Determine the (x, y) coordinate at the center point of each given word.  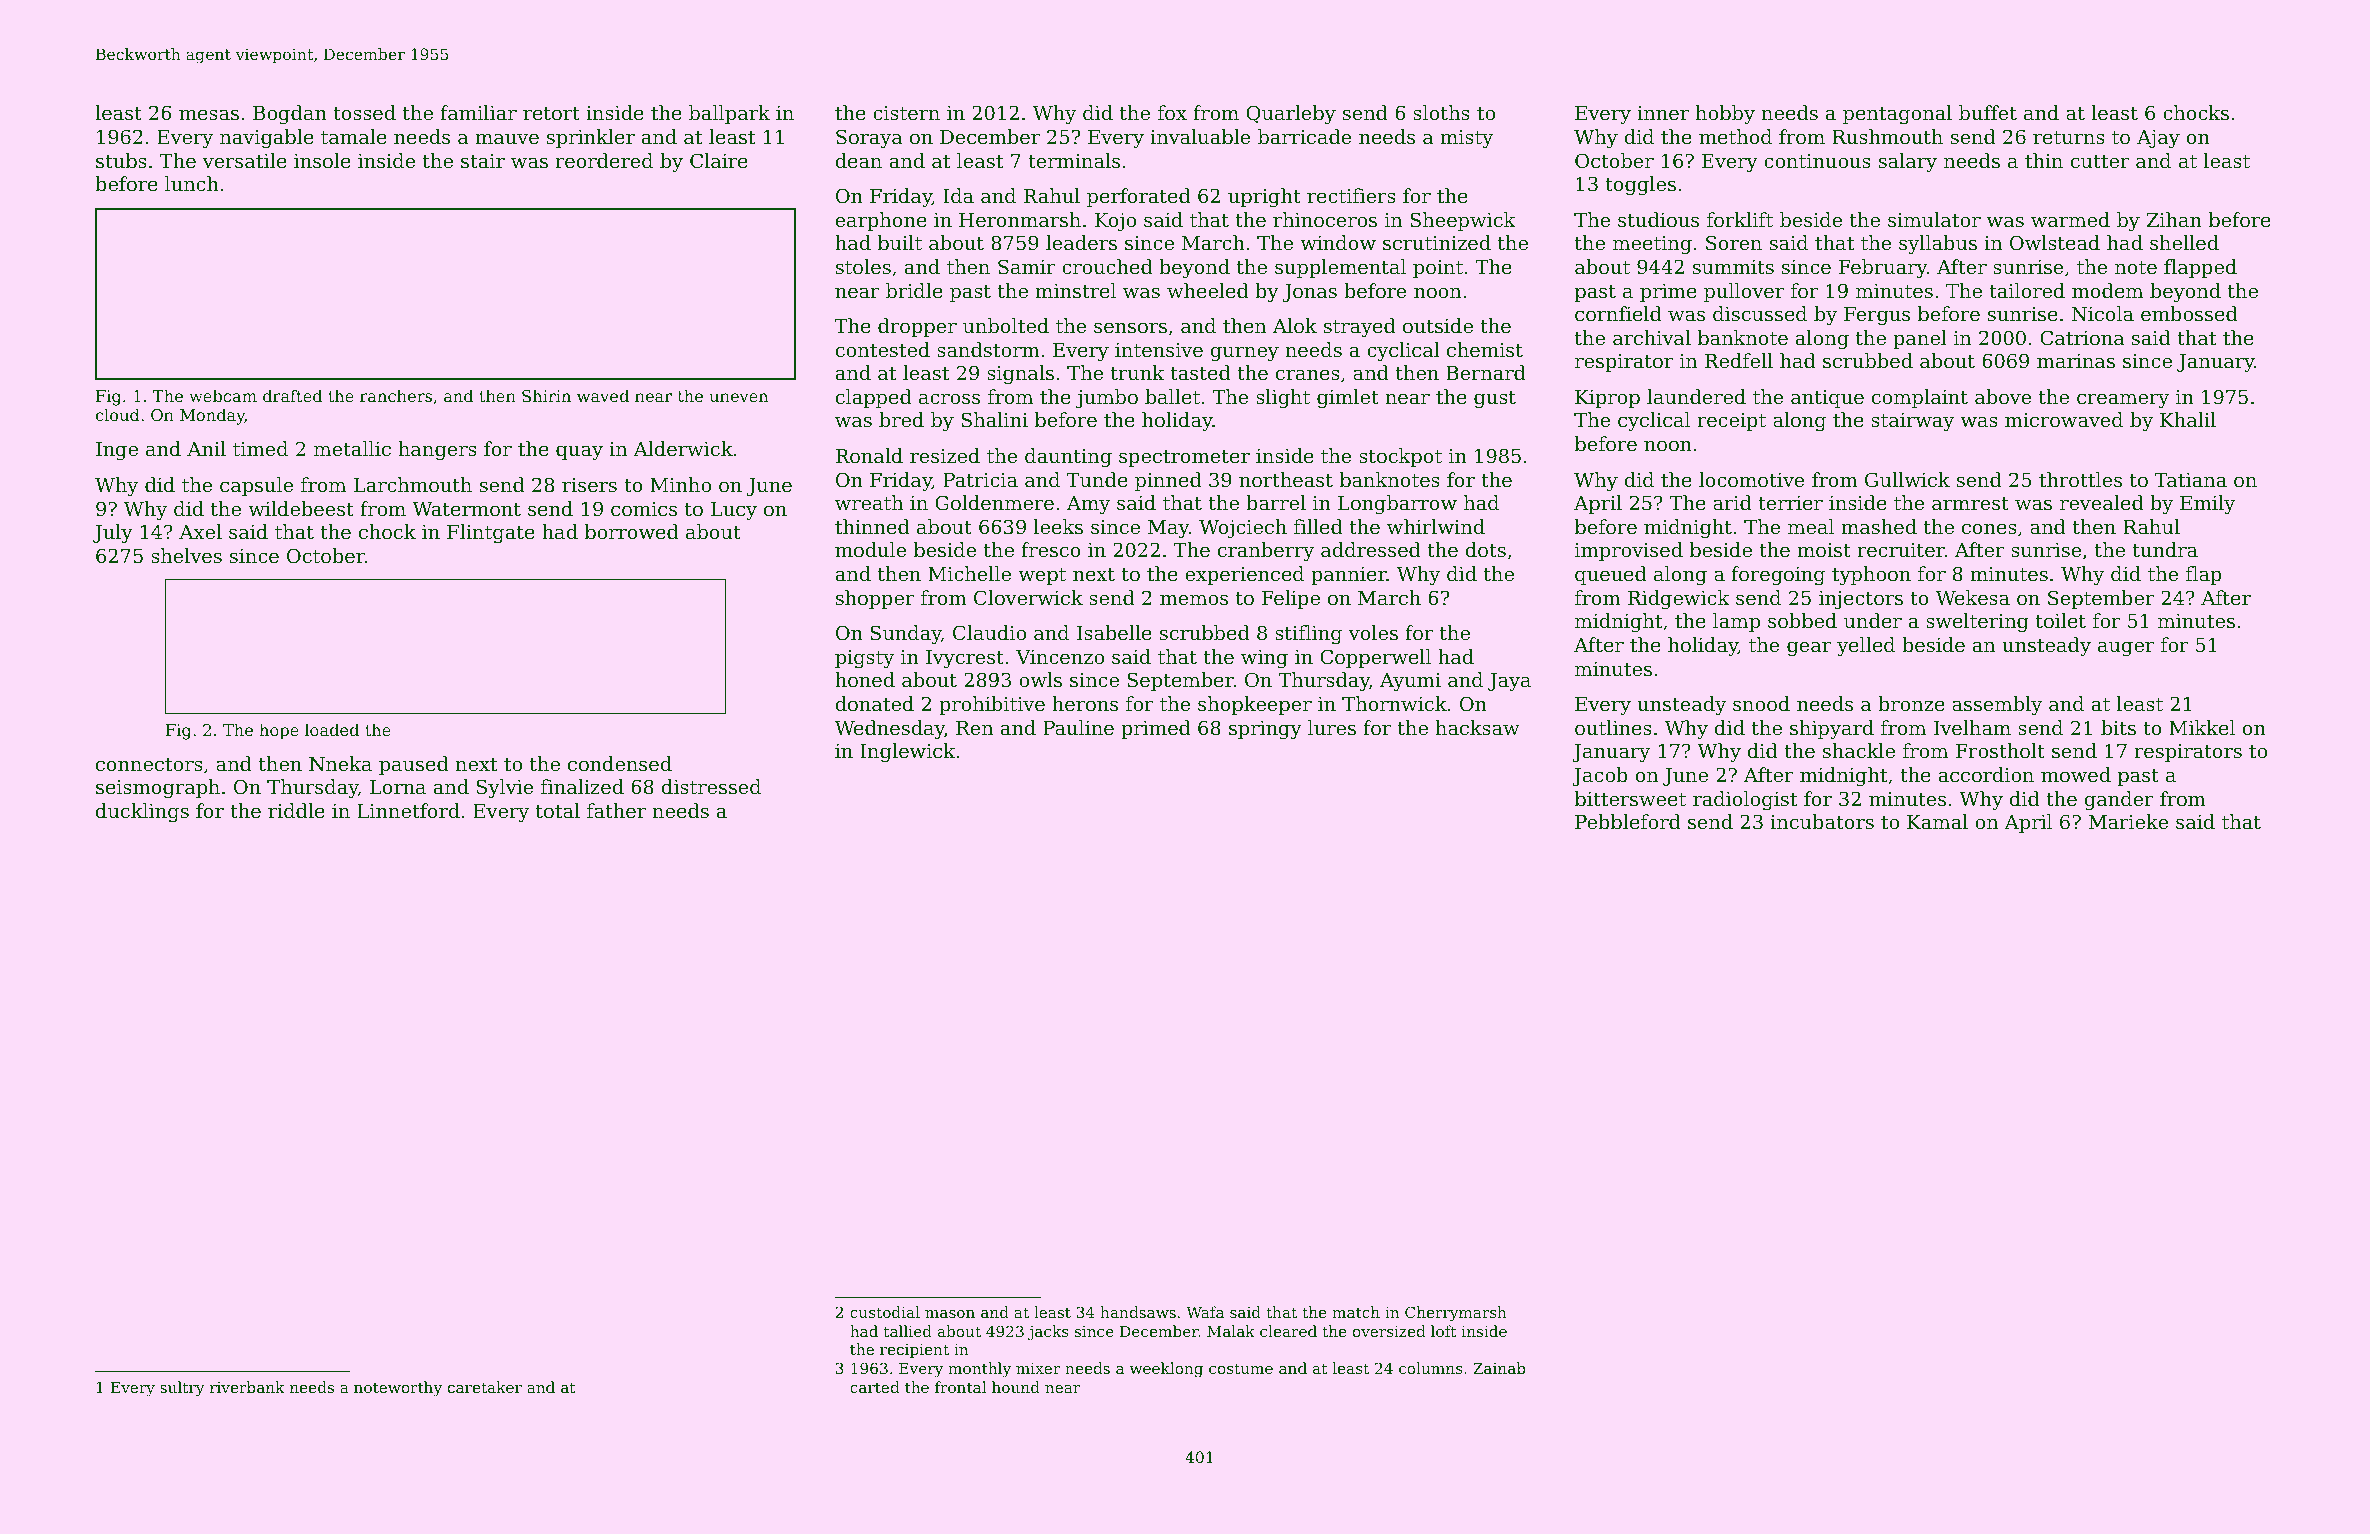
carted (875, 1387)
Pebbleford (1628, 821)
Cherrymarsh (1456, 1314)
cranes (1307, 374)
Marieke (2128, 821)
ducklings (142, 813)
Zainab (1499, 1368)
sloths (1441, 112)
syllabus (1938, 245)
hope (279, 731)
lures (1332, 727)
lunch (192, 183)
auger (2126, 649)
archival (1652, 337)
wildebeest (301, 508)
